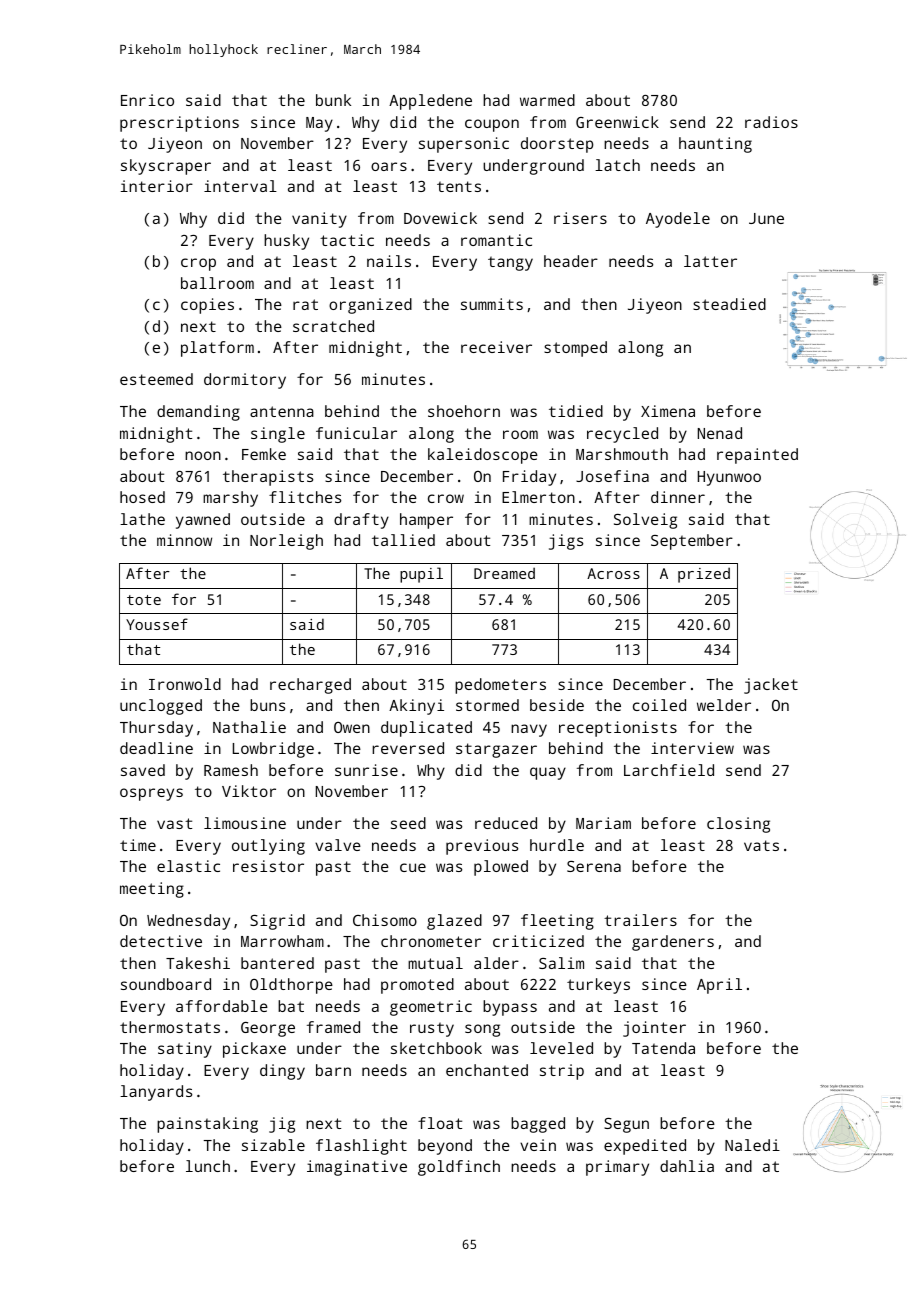  What do you see at coordinates (208, 1166) in the screenshot?
I see `lunch` at bounding box center [208, 1166].
